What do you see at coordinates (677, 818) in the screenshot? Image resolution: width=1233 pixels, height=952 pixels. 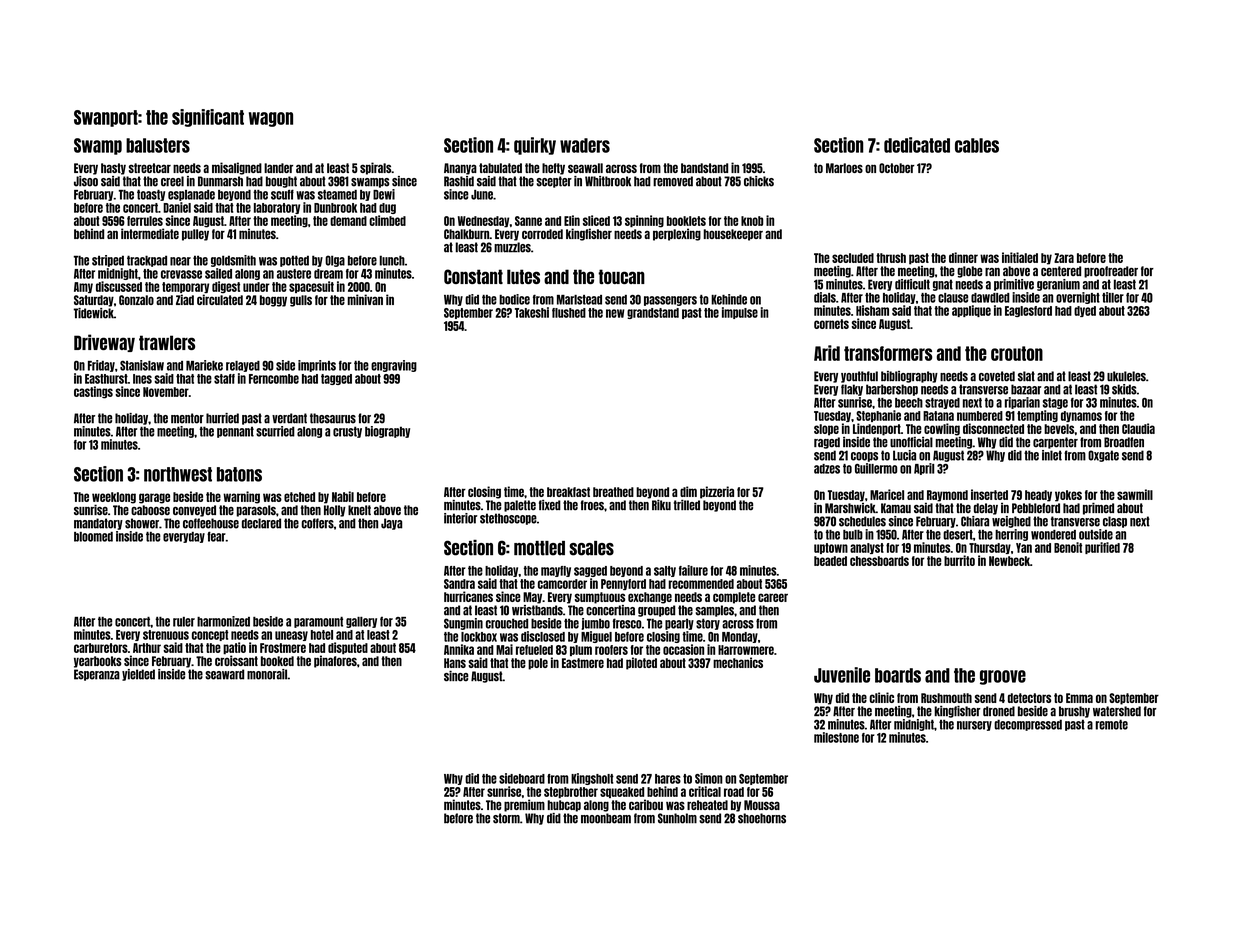 I see `Sunholm` at bounding box center [677, 818].
